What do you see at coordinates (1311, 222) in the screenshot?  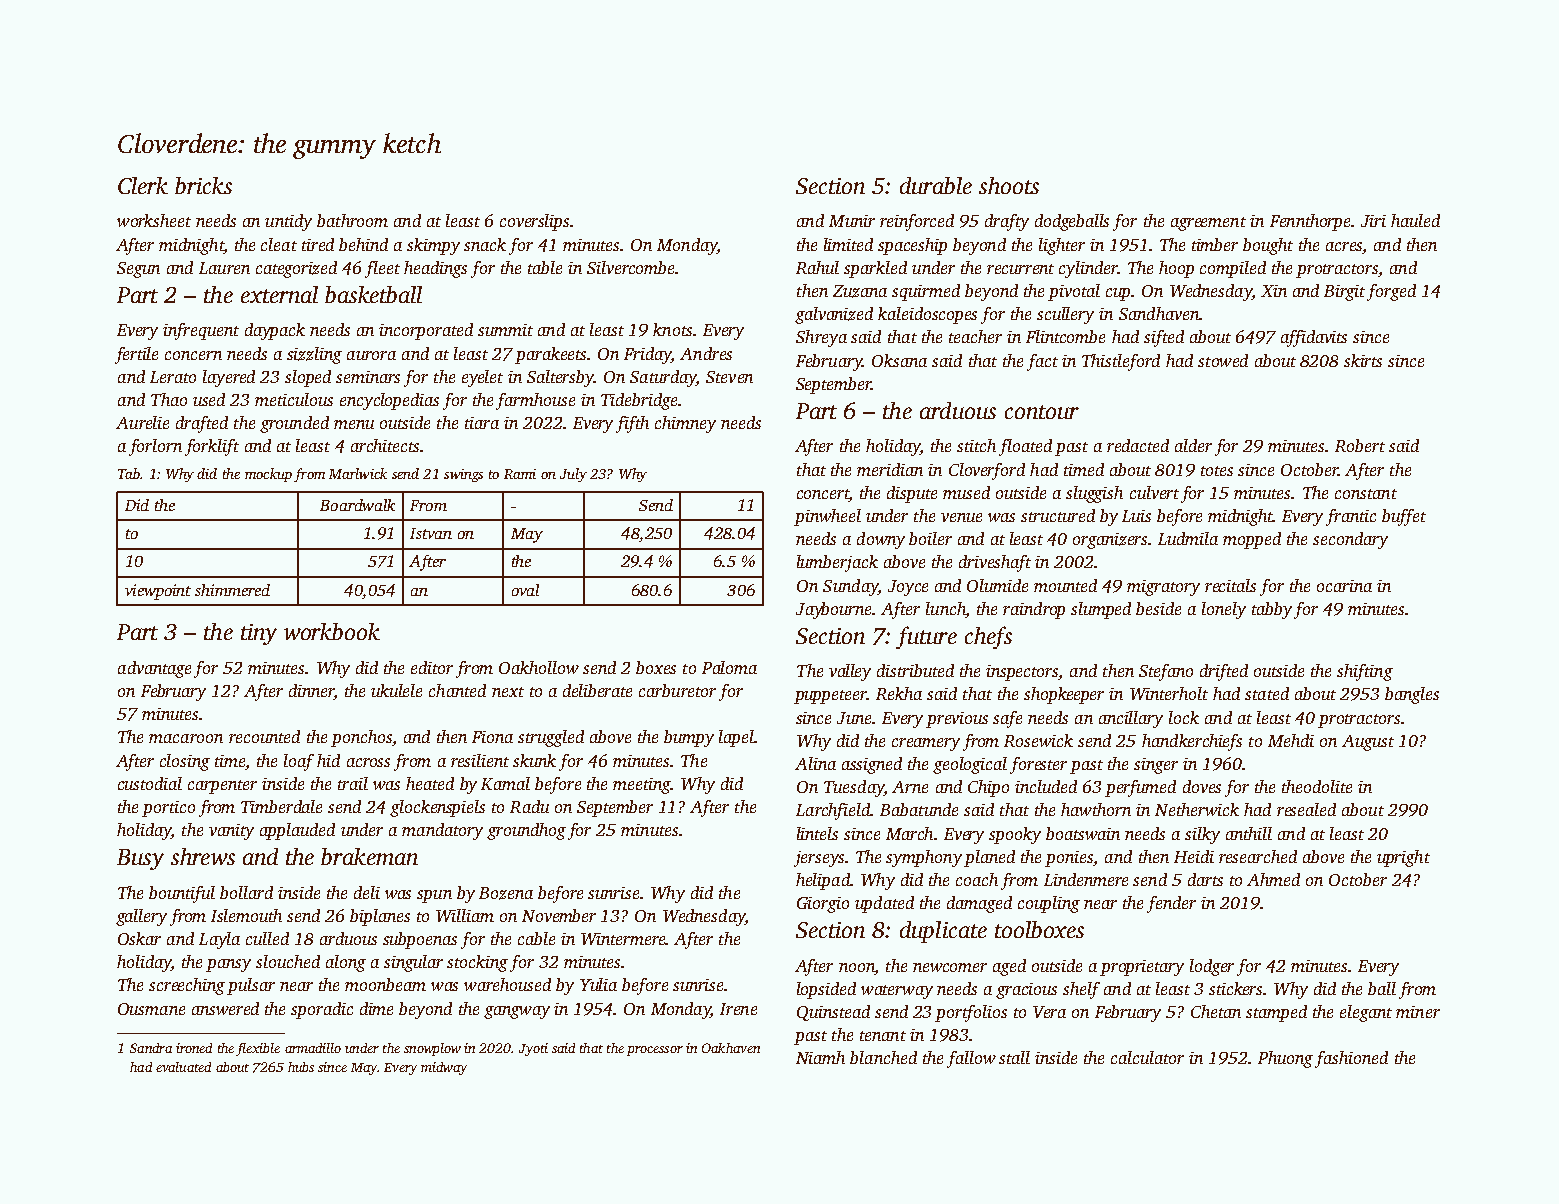 I see `Fennthorpe` at bounding box center [1311, 222].
